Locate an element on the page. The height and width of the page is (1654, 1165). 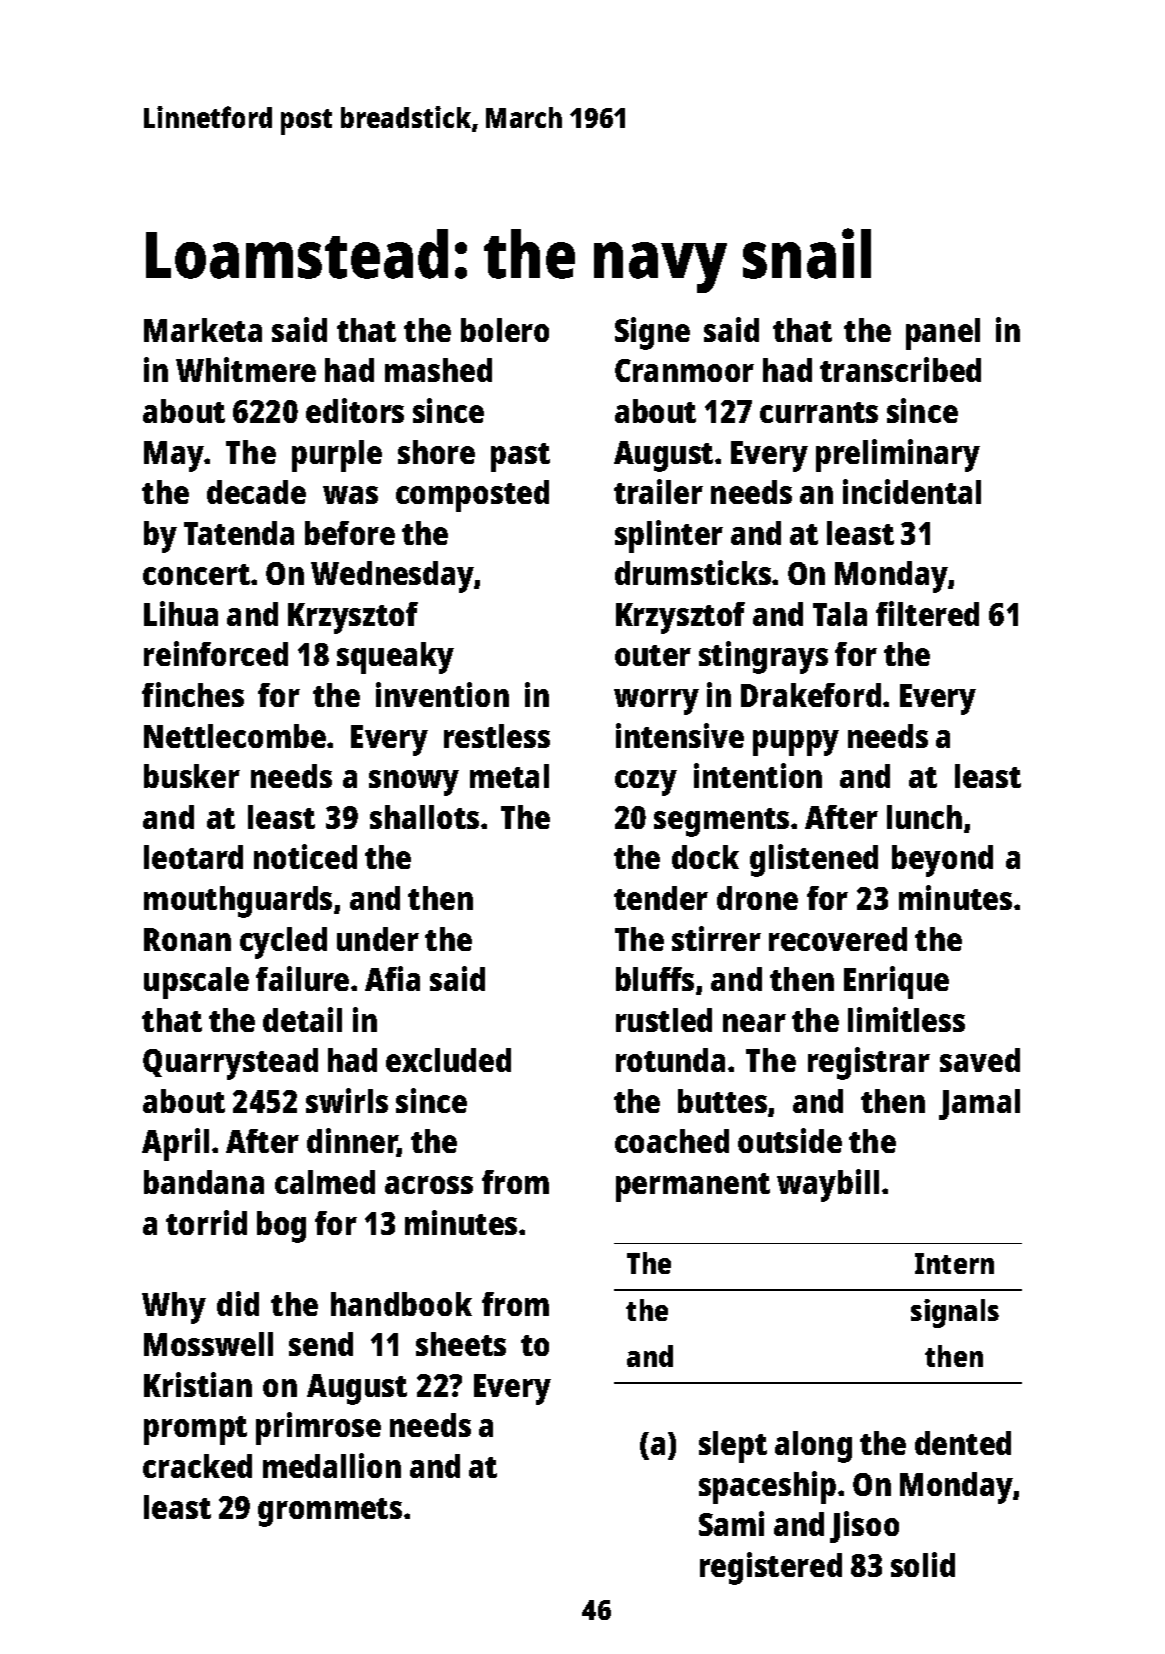
bolero is located at coordinates (505, 330).
